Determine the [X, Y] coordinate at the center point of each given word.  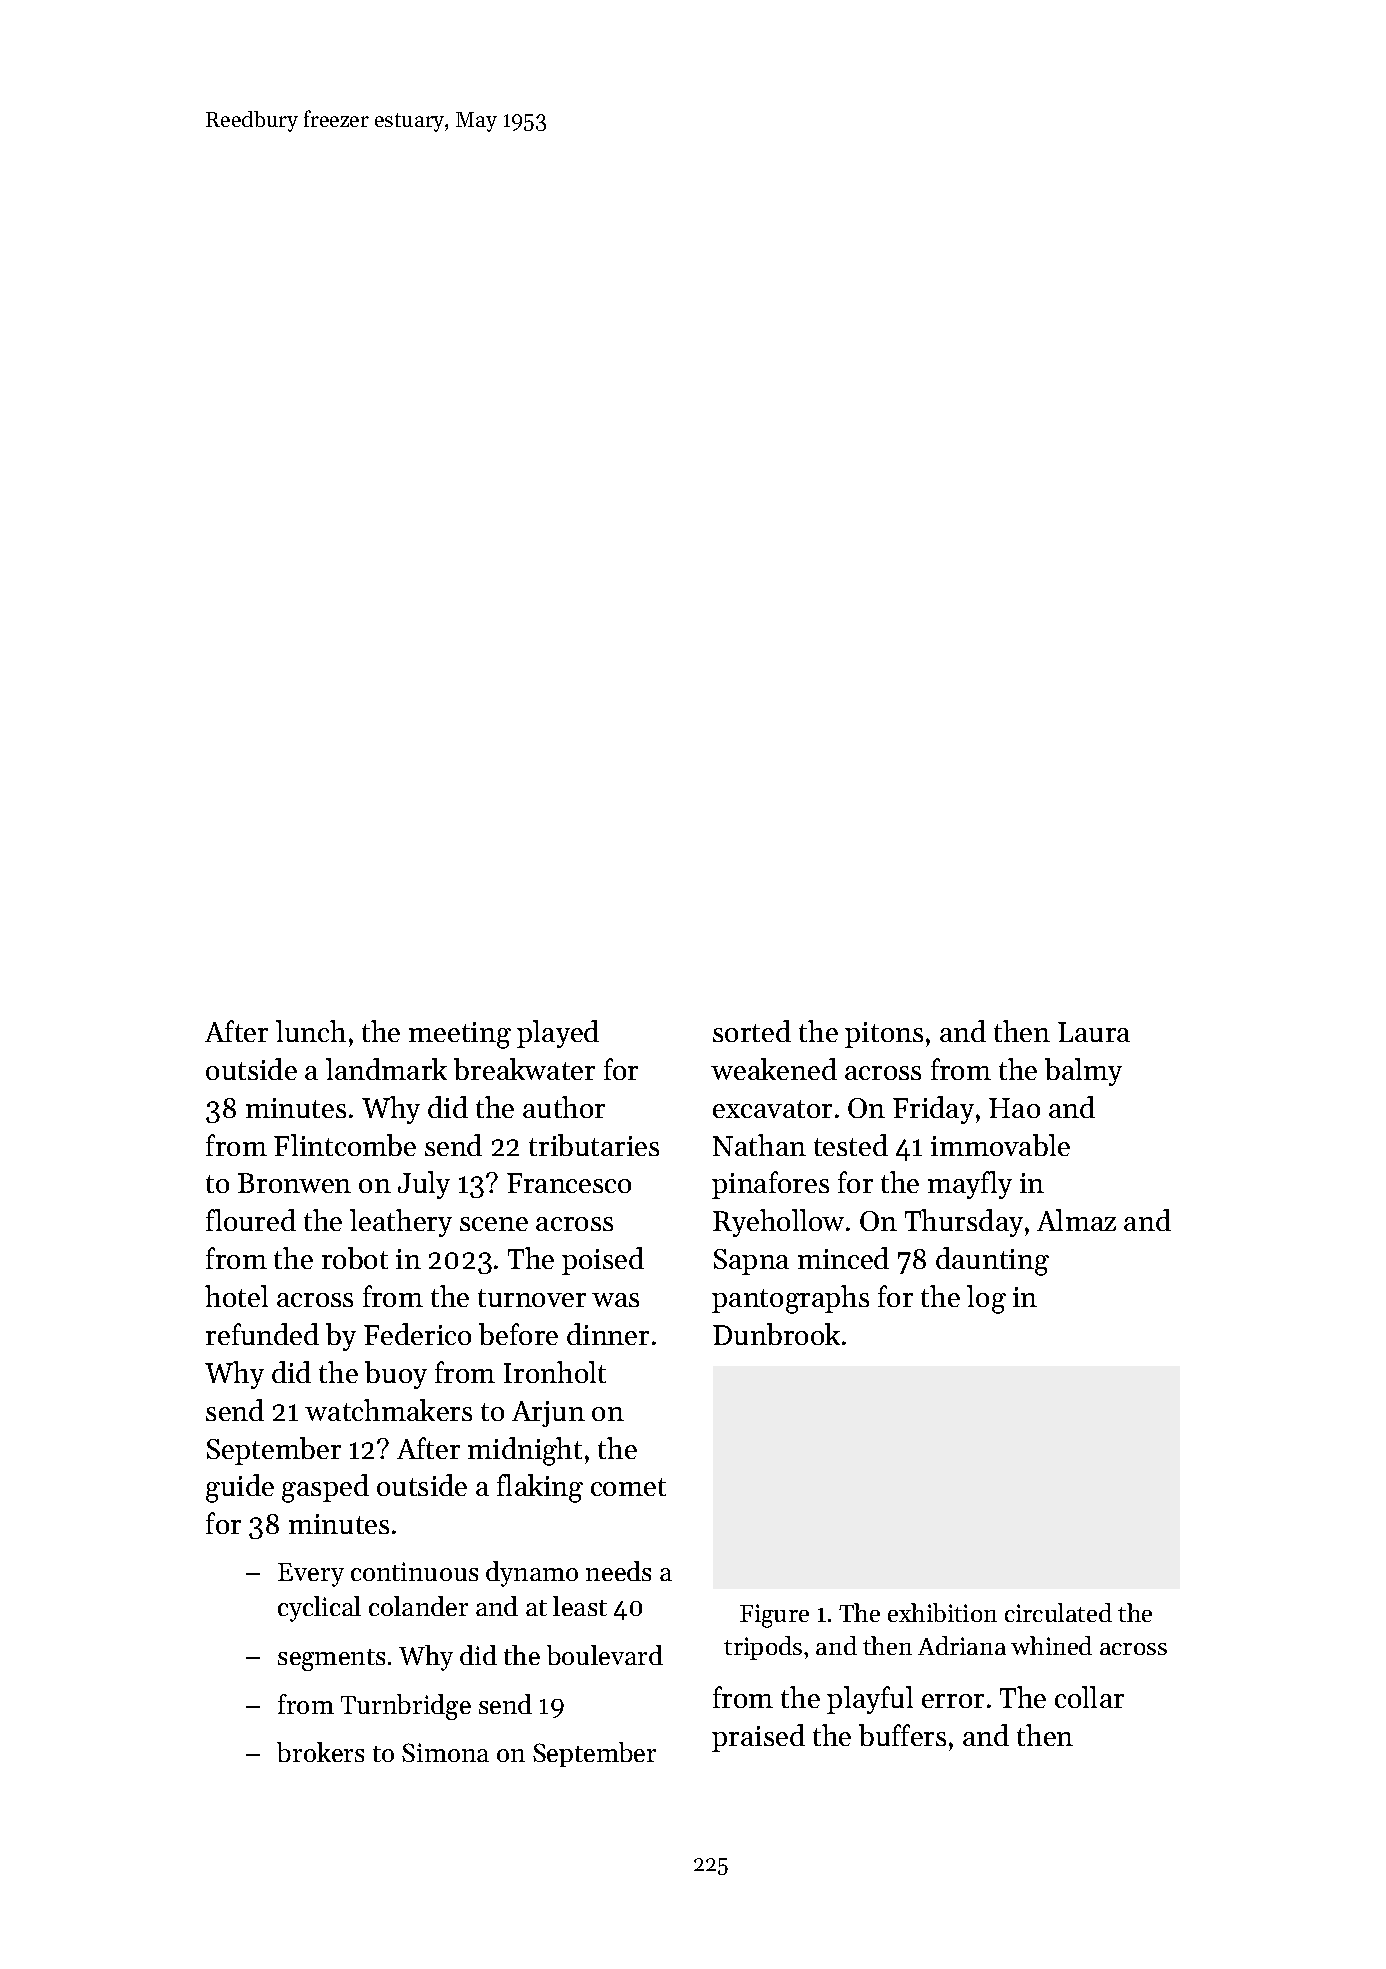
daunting [992, 1261]
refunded [262, 1334]
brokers [320, 1752]
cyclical [319, 1609]
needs [618, 1571]
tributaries [594, 1145]
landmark [386, 1069]
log [986, 1299]
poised [603, 1261]
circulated [1058, 1612]
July [424, 1185]
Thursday [964, 1223]
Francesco [569, 1183]
